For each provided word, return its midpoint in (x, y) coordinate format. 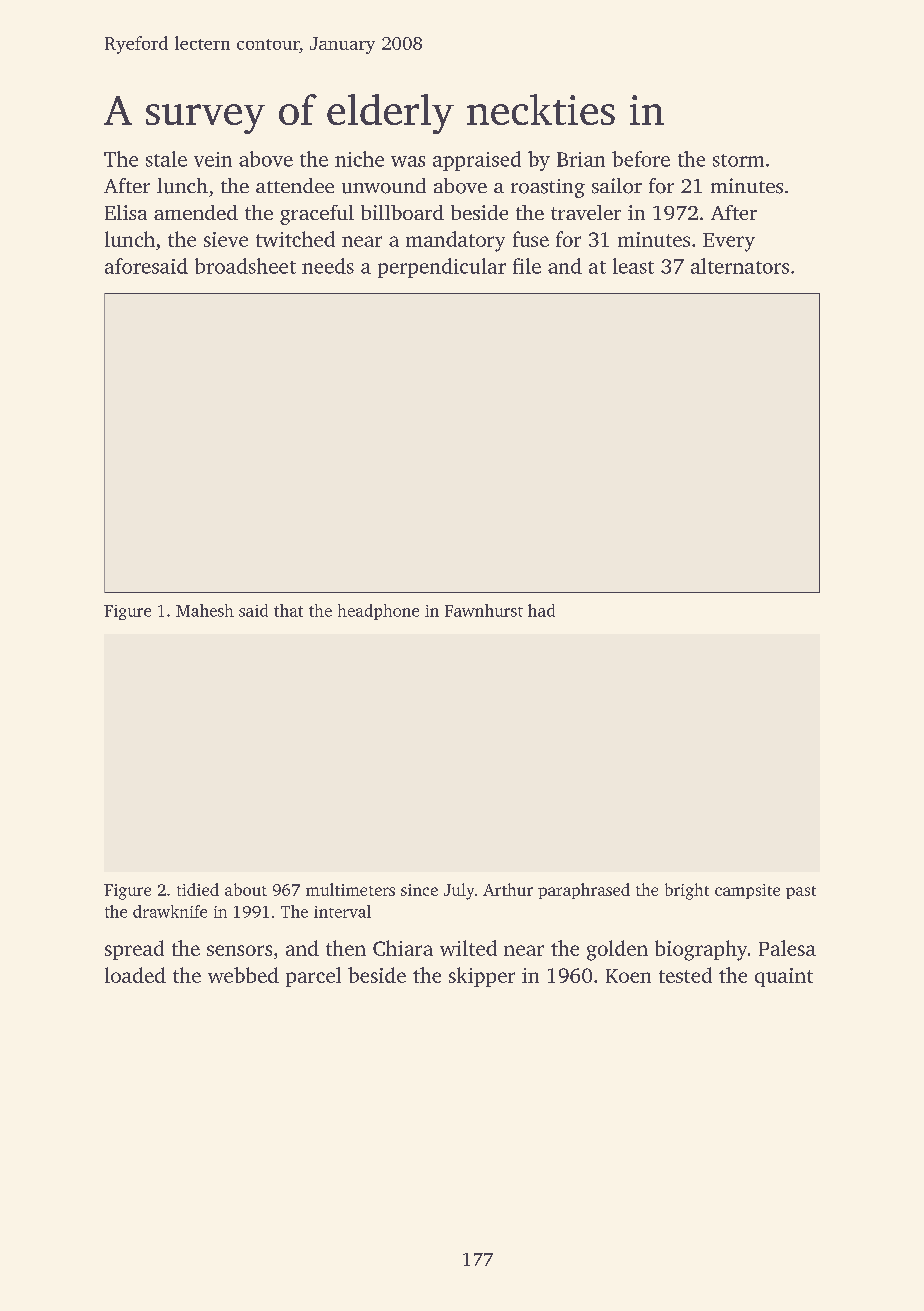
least (633, 266)
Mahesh (205, 610)
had (541, 610)
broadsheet (245, 266)
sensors (239, 950)
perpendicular (442, 268)
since (419, 890)
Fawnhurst (484, 610)
